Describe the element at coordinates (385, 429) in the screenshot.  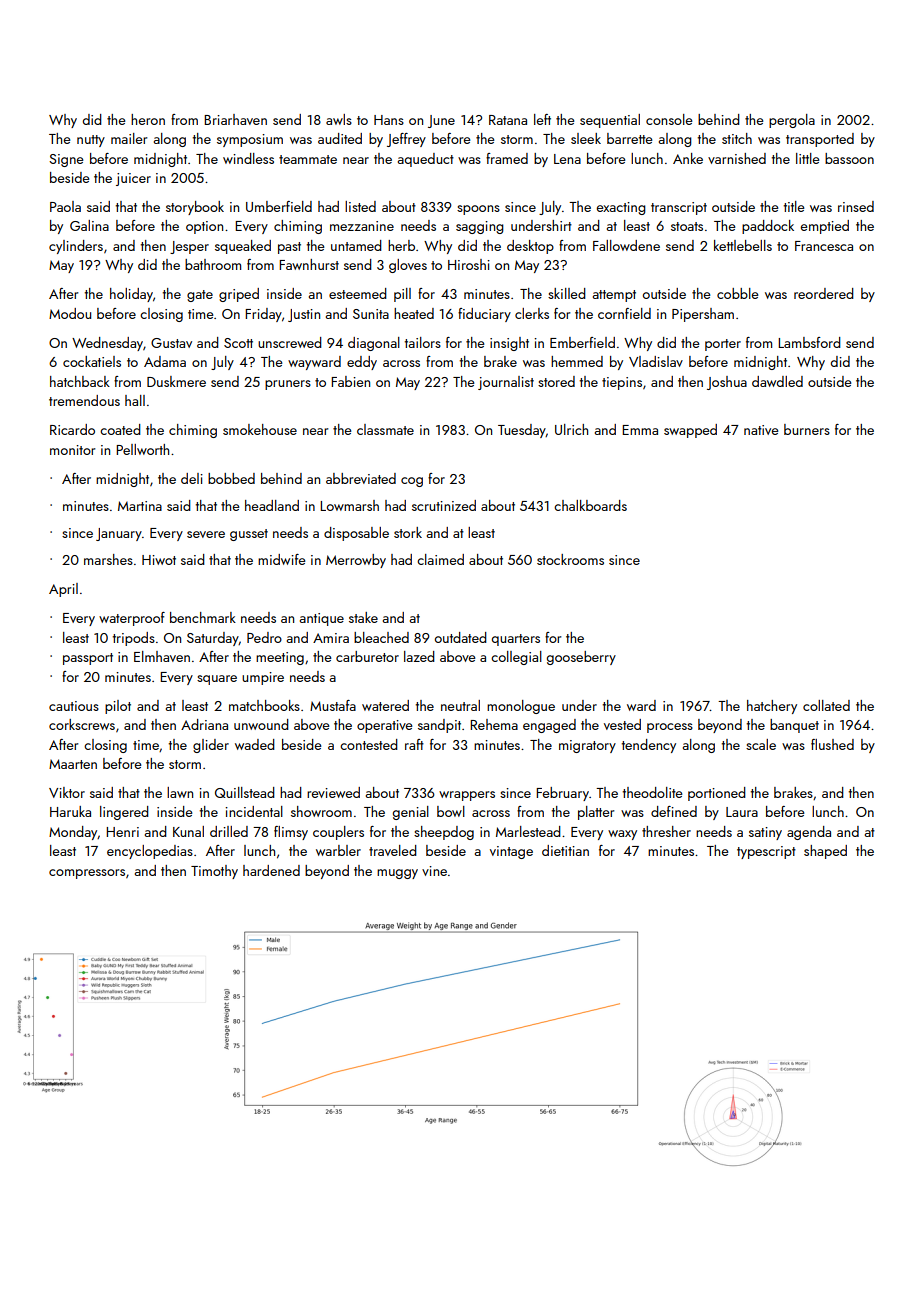
I see `classmate` at that location.
